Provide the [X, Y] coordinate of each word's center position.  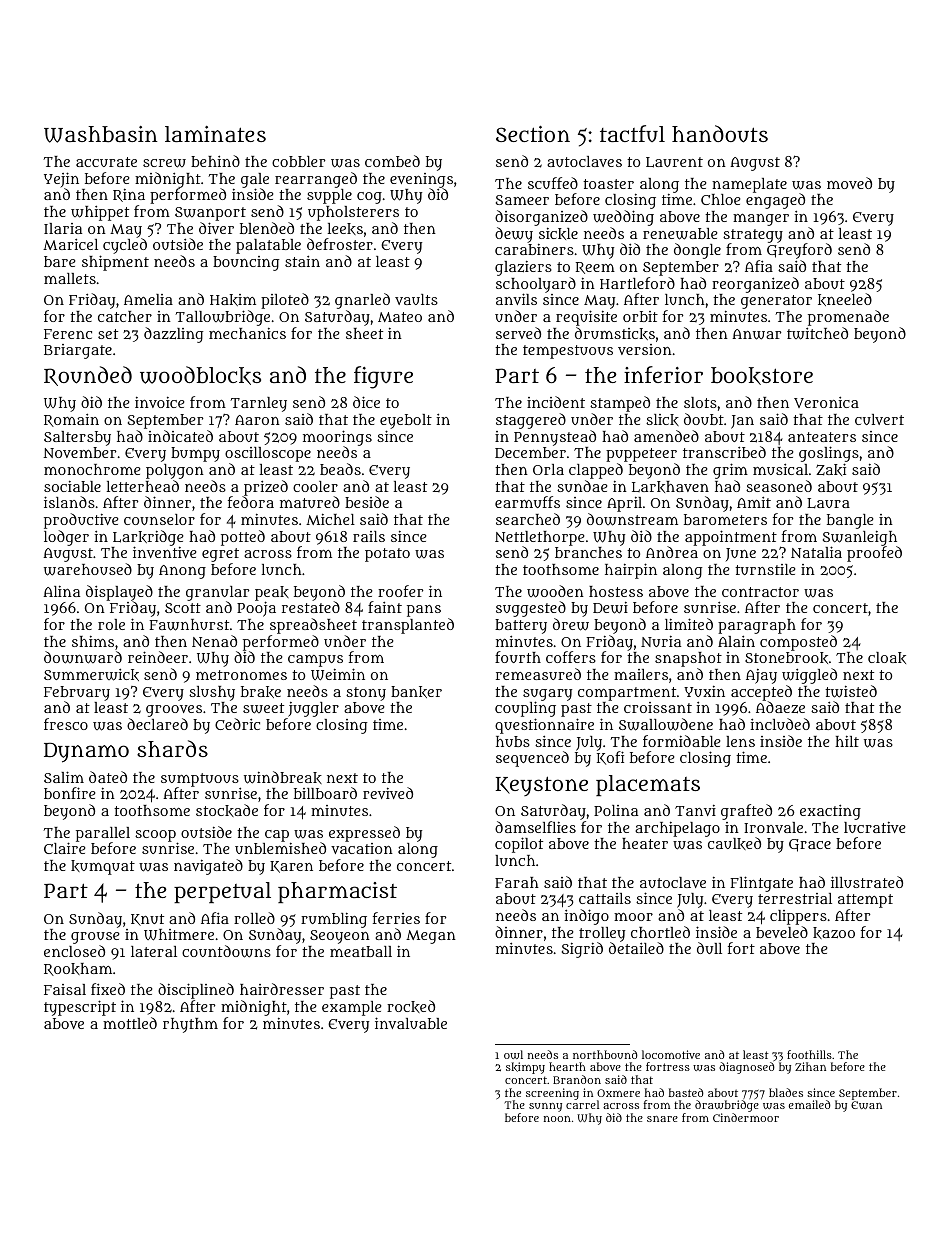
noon [557, 1119]
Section [533, 134]
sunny [545, 1107]
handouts [720, 134]
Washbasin [101, 134]
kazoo [834, 933]
